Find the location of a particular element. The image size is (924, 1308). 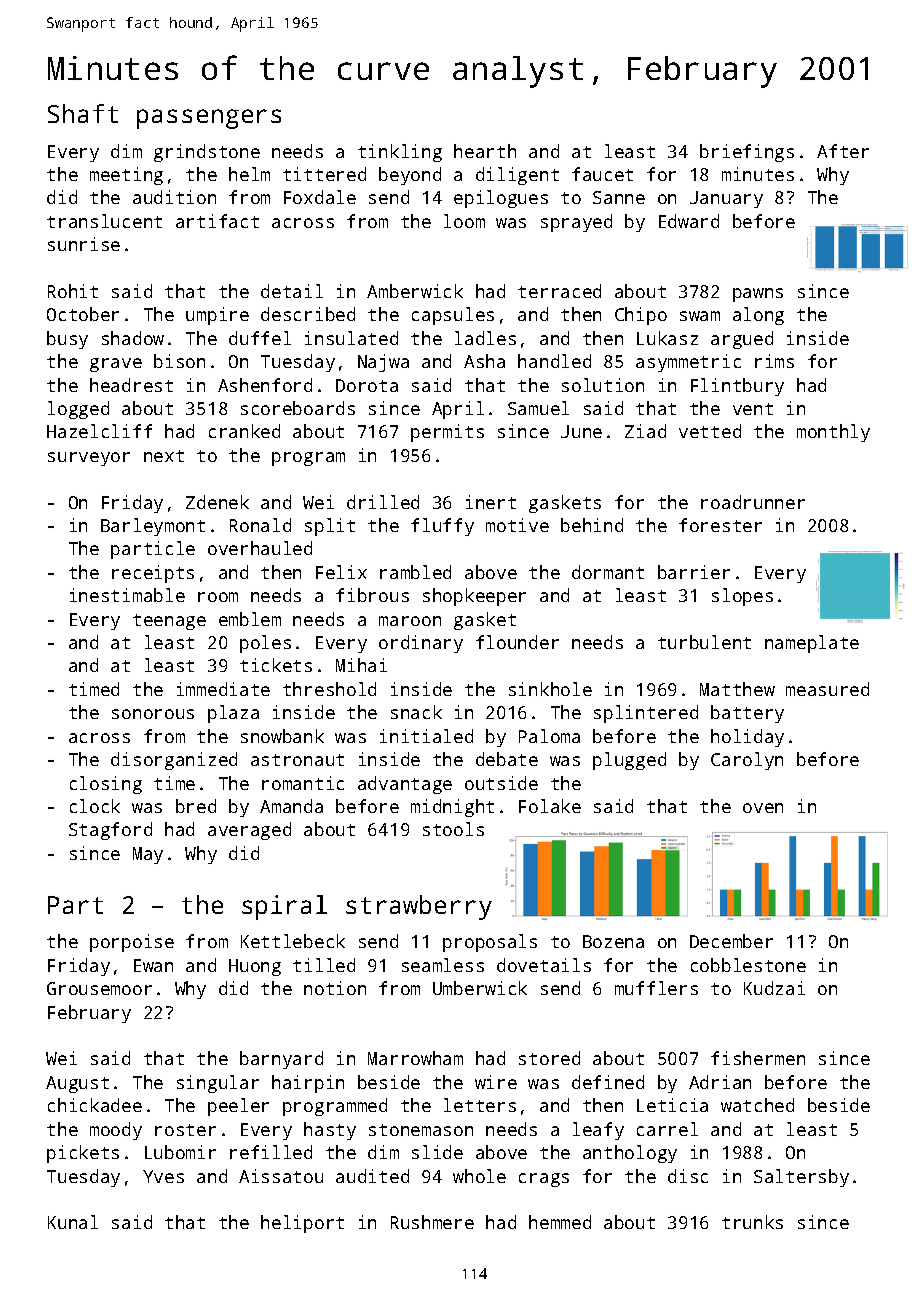

tinkling is located at coordinates (400, 153).
